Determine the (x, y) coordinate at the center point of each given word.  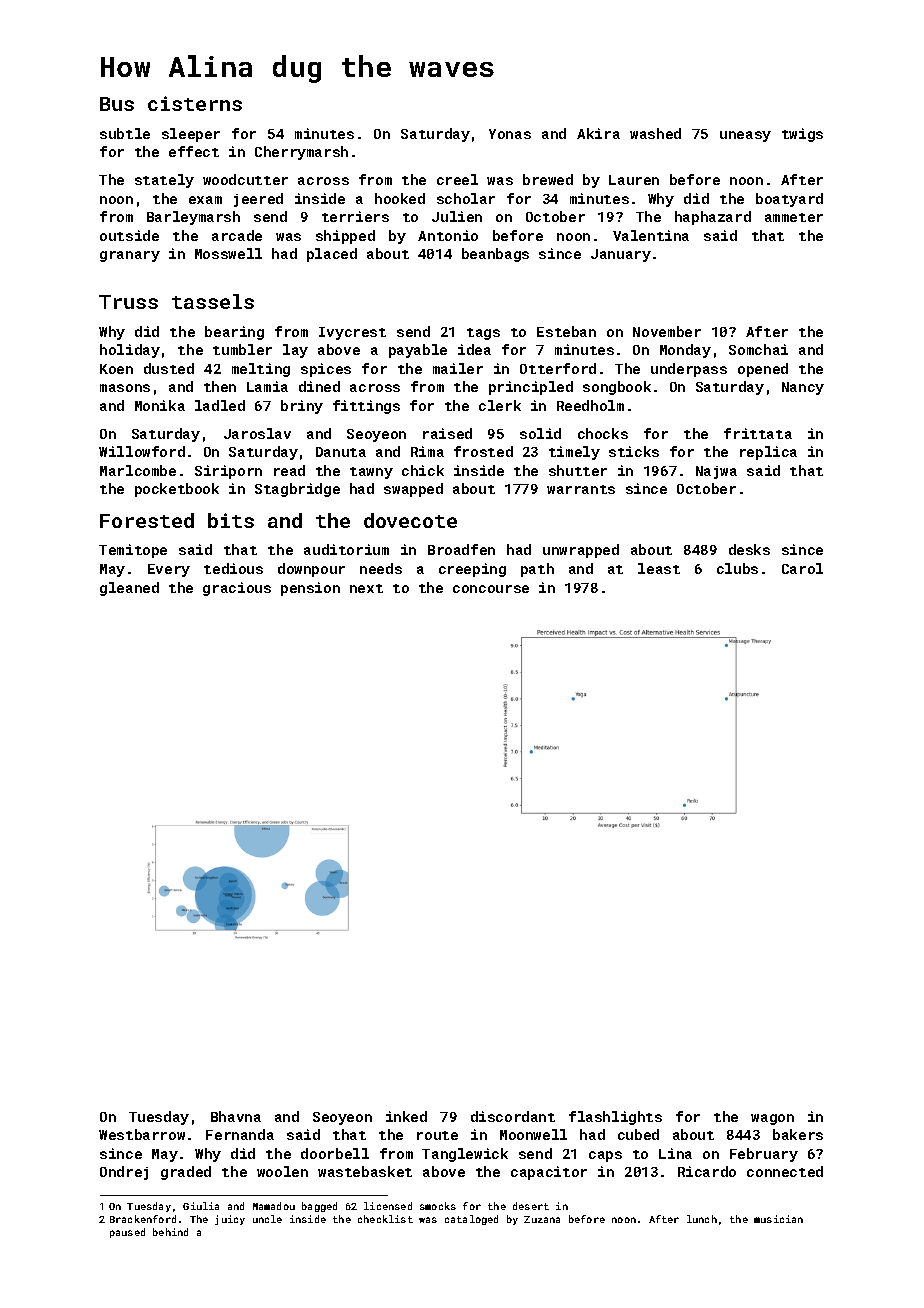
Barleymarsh (193, 218)
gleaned (129, 589)
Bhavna (236, 1116)
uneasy (745, 136)
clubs (737, 568)
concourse (491, 589)
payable (418, 351)
